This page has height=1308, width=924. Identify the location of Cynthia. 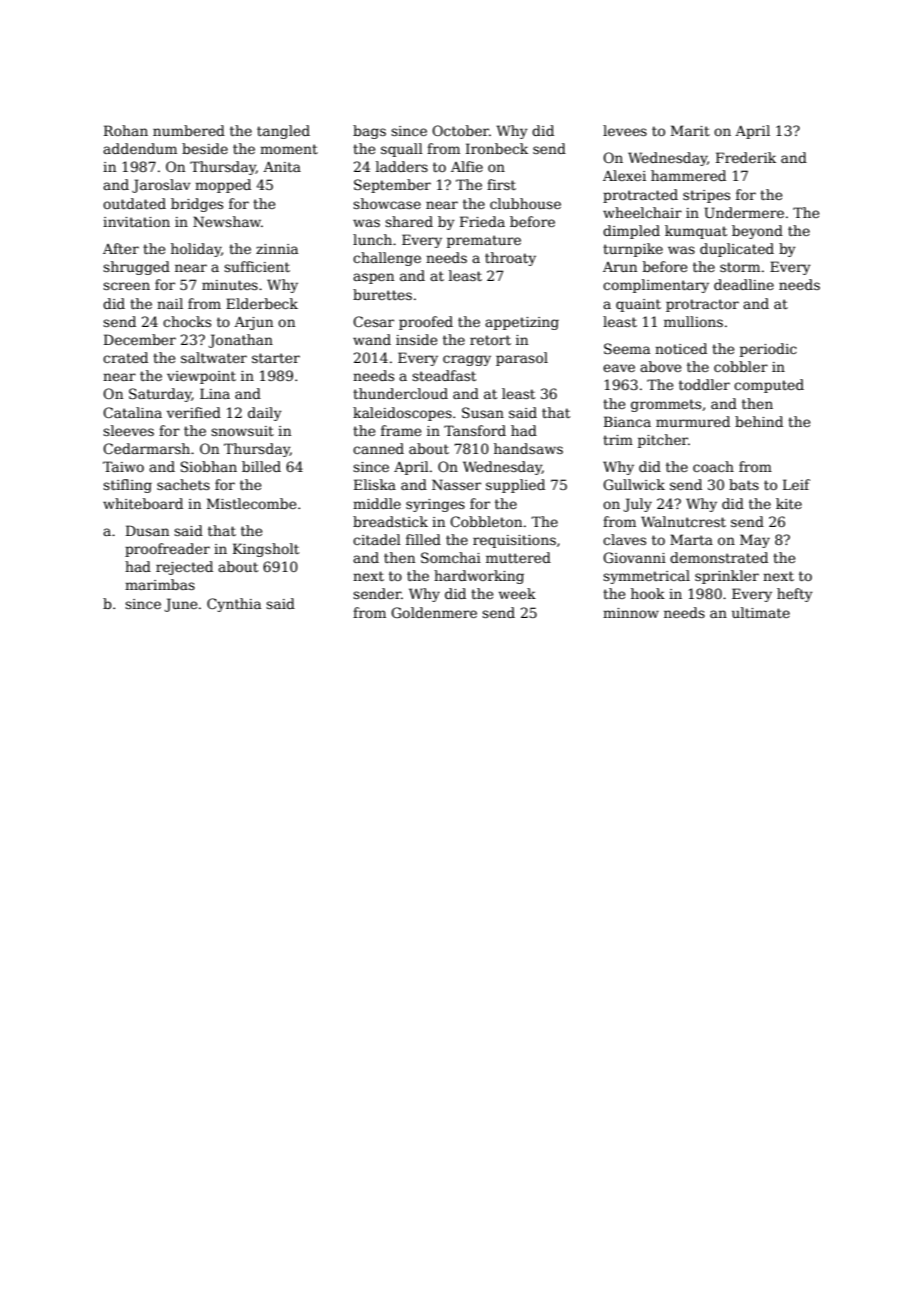
(234, 605).
